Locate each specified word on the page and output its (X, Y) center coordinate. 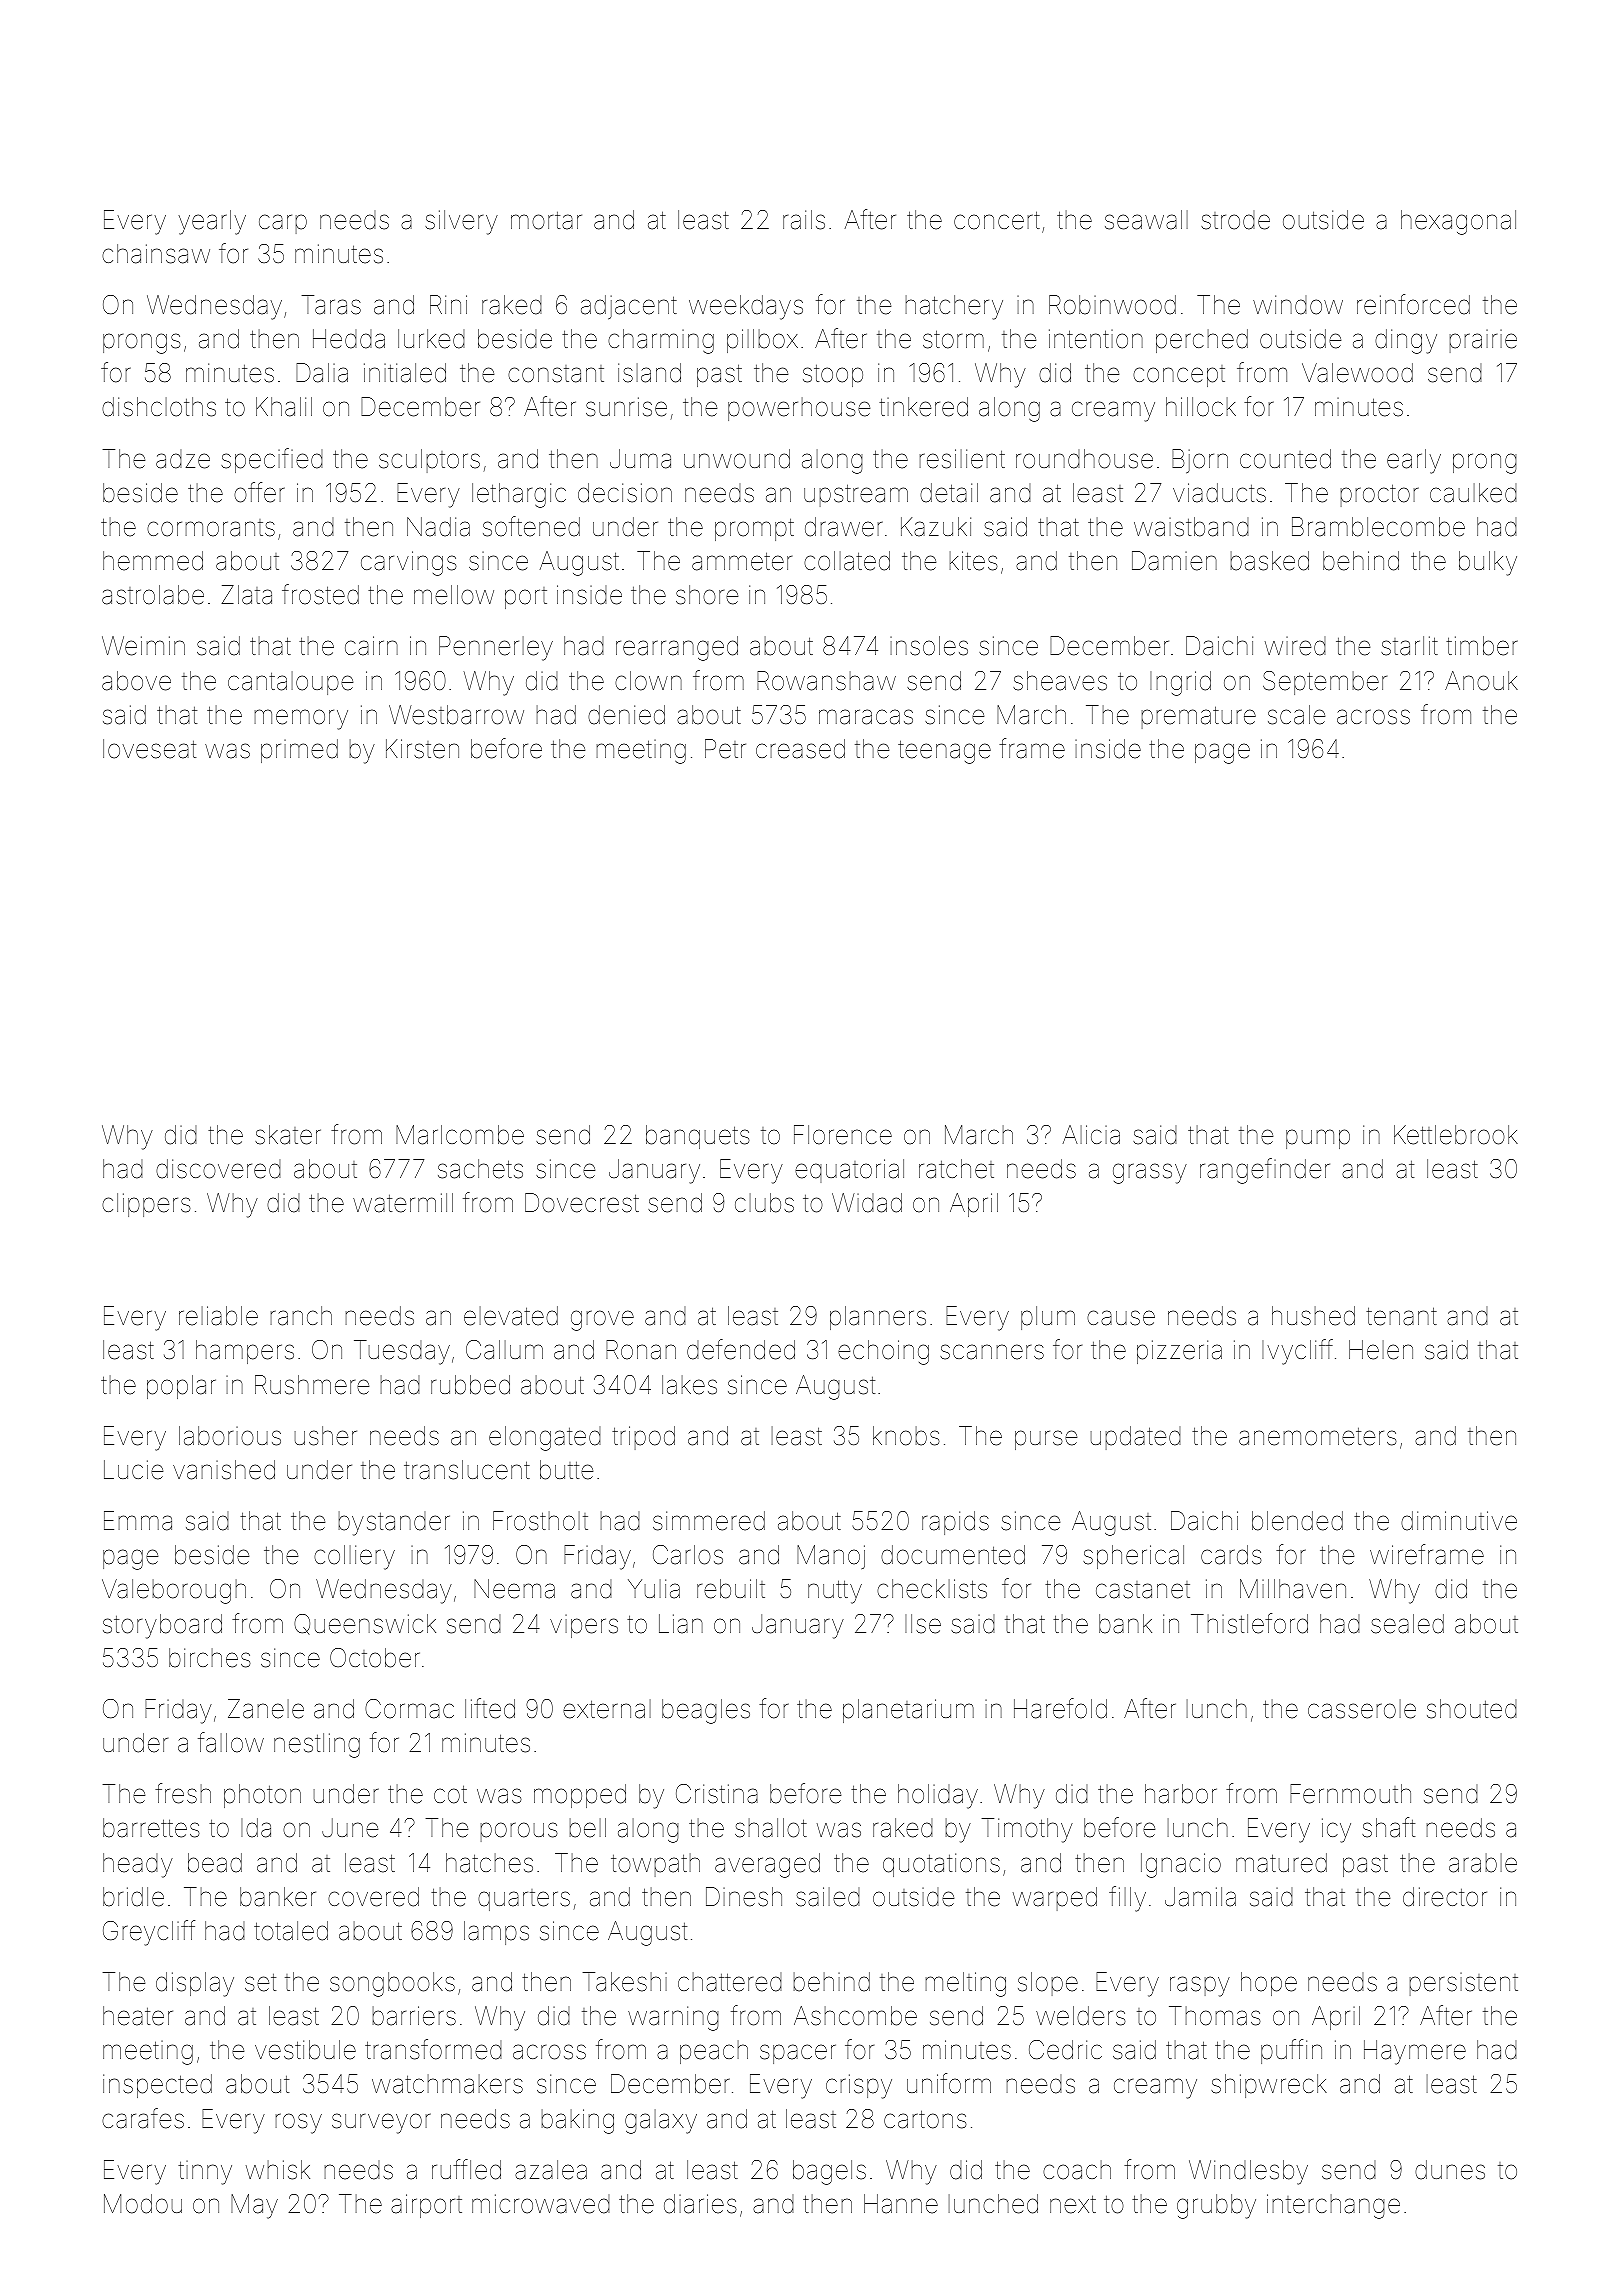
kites (973, 561)
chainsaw (156, 254)
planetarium (908, 1711)
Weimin (143, 646)
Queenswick (365, 1624)
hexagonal (1458, 222)
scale (1296, 715)
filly (1127, 1899)
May (254, 2206)
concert (997, 220)
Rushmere (312, 1385)
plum (1048, 1318)
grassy (1150, 1173)
